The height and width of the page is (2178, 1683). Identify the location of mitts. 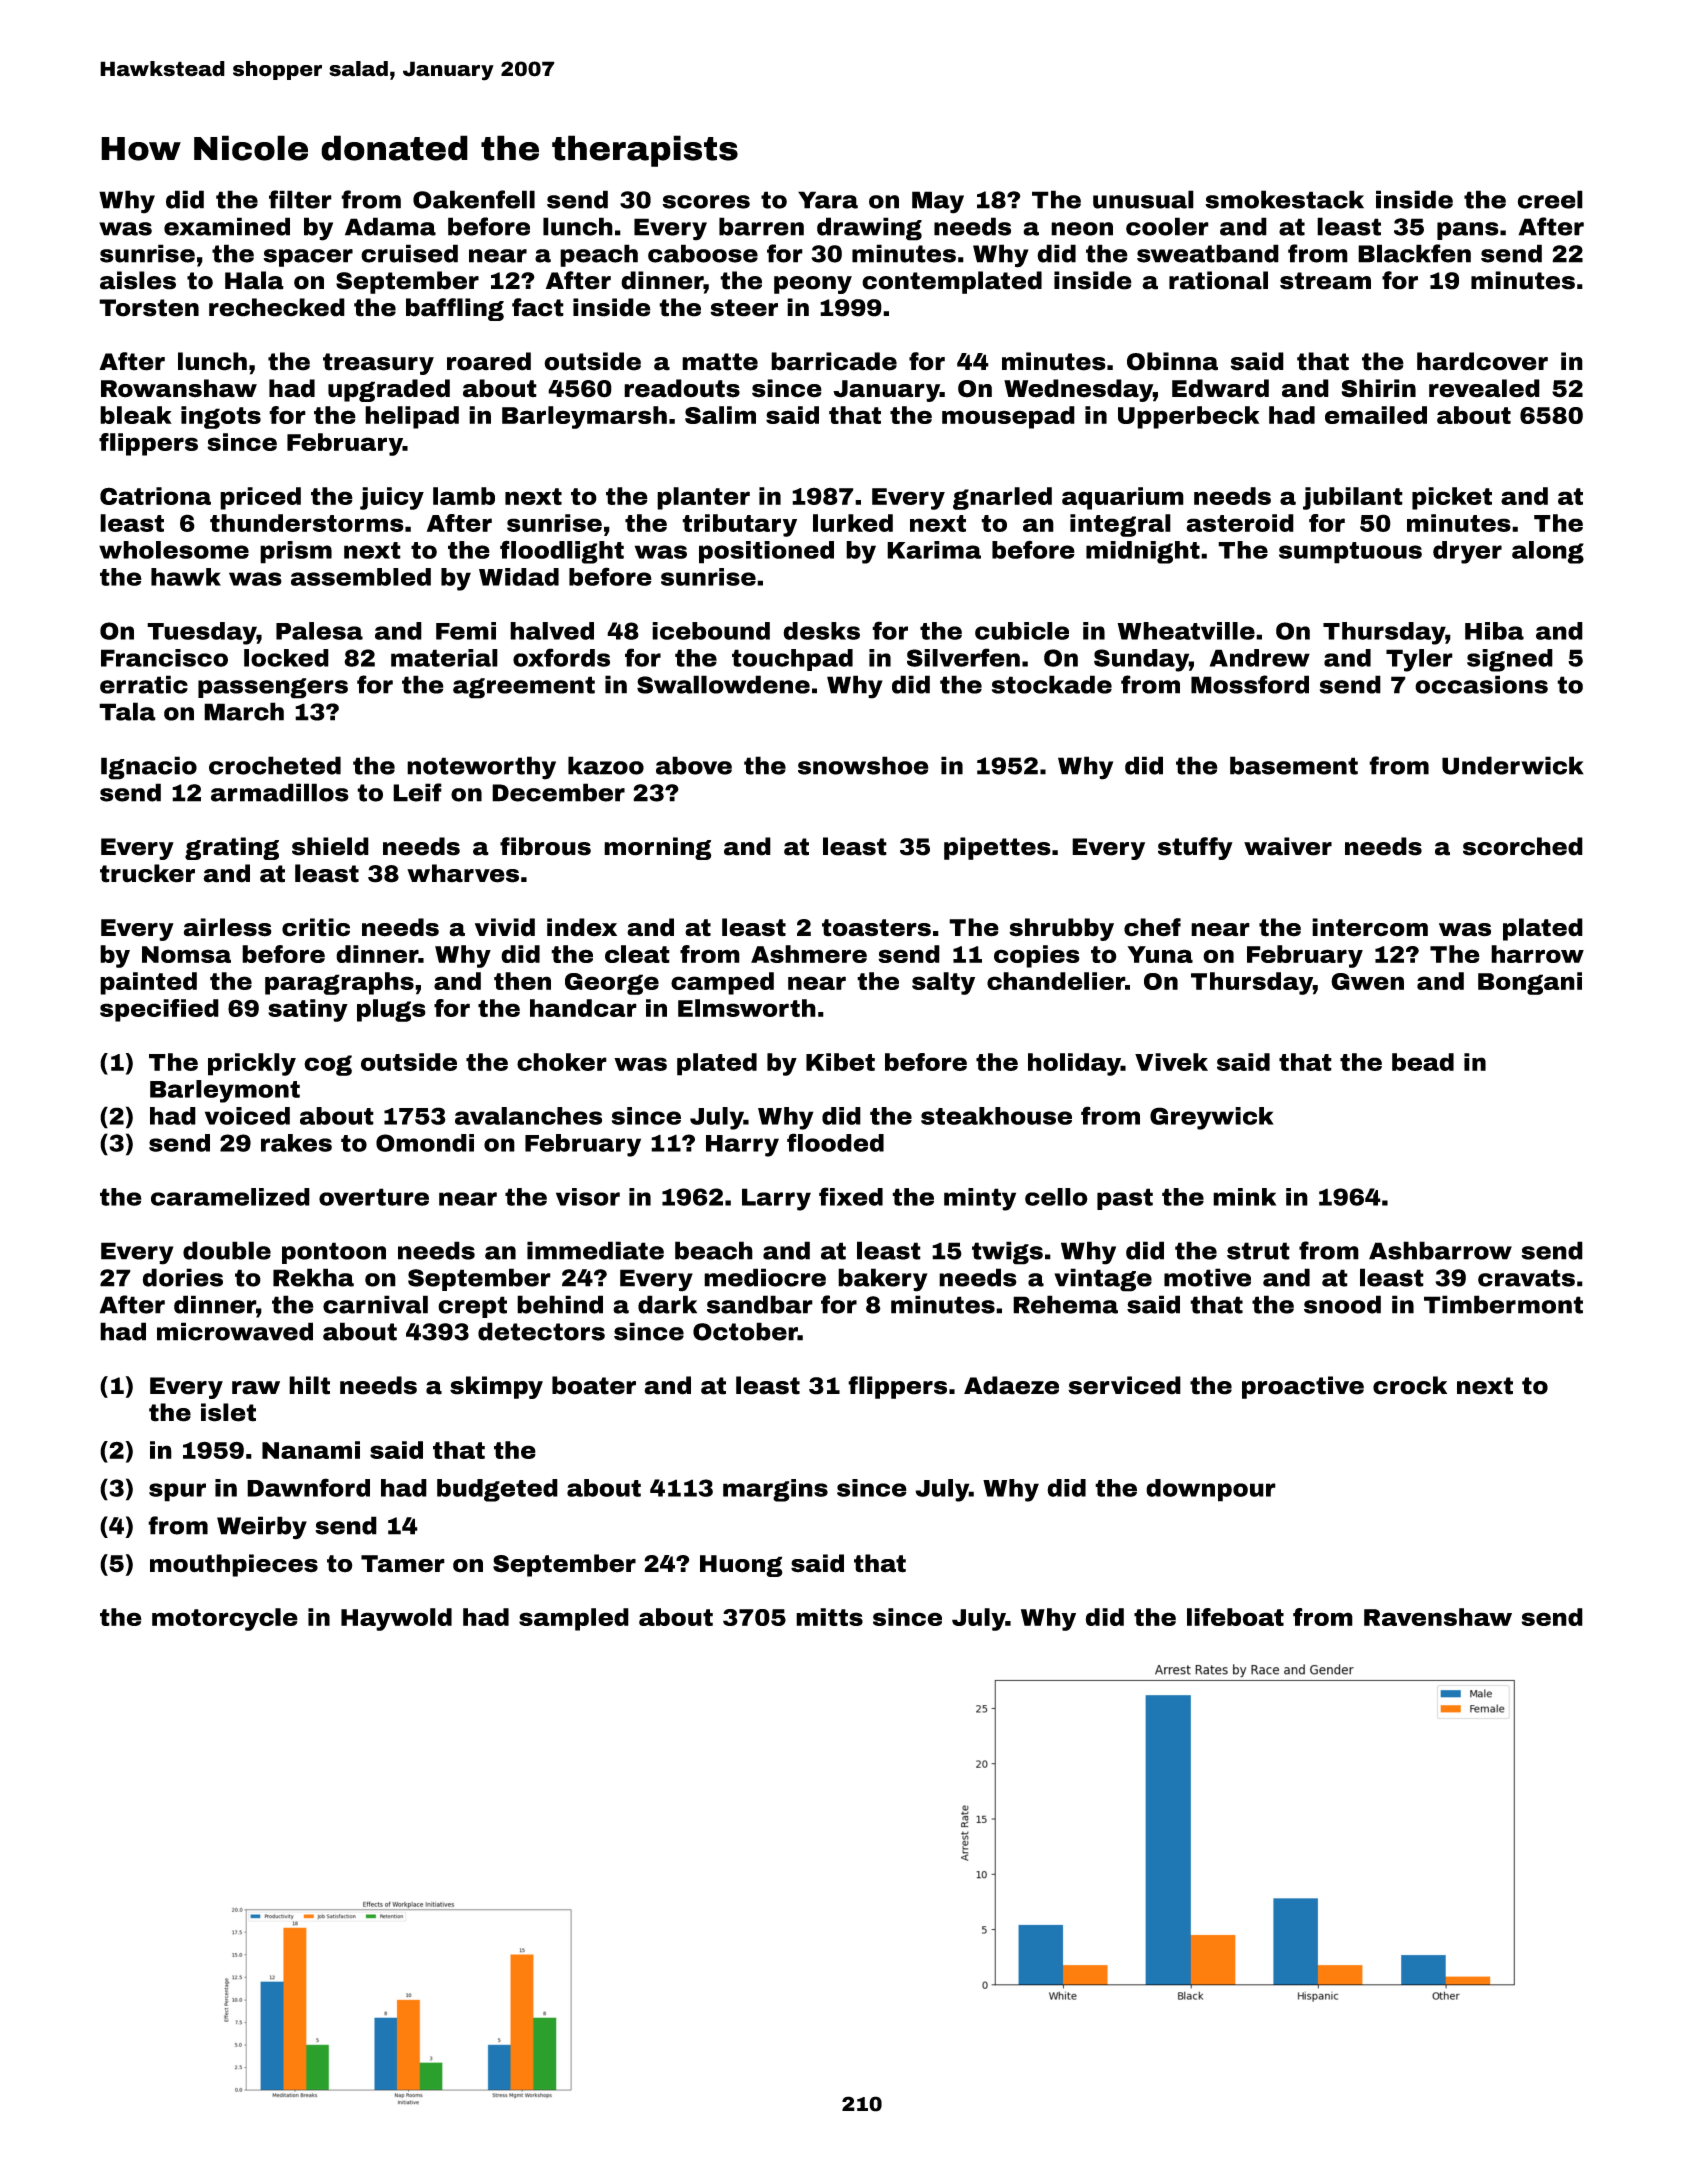
(829, 1617).
